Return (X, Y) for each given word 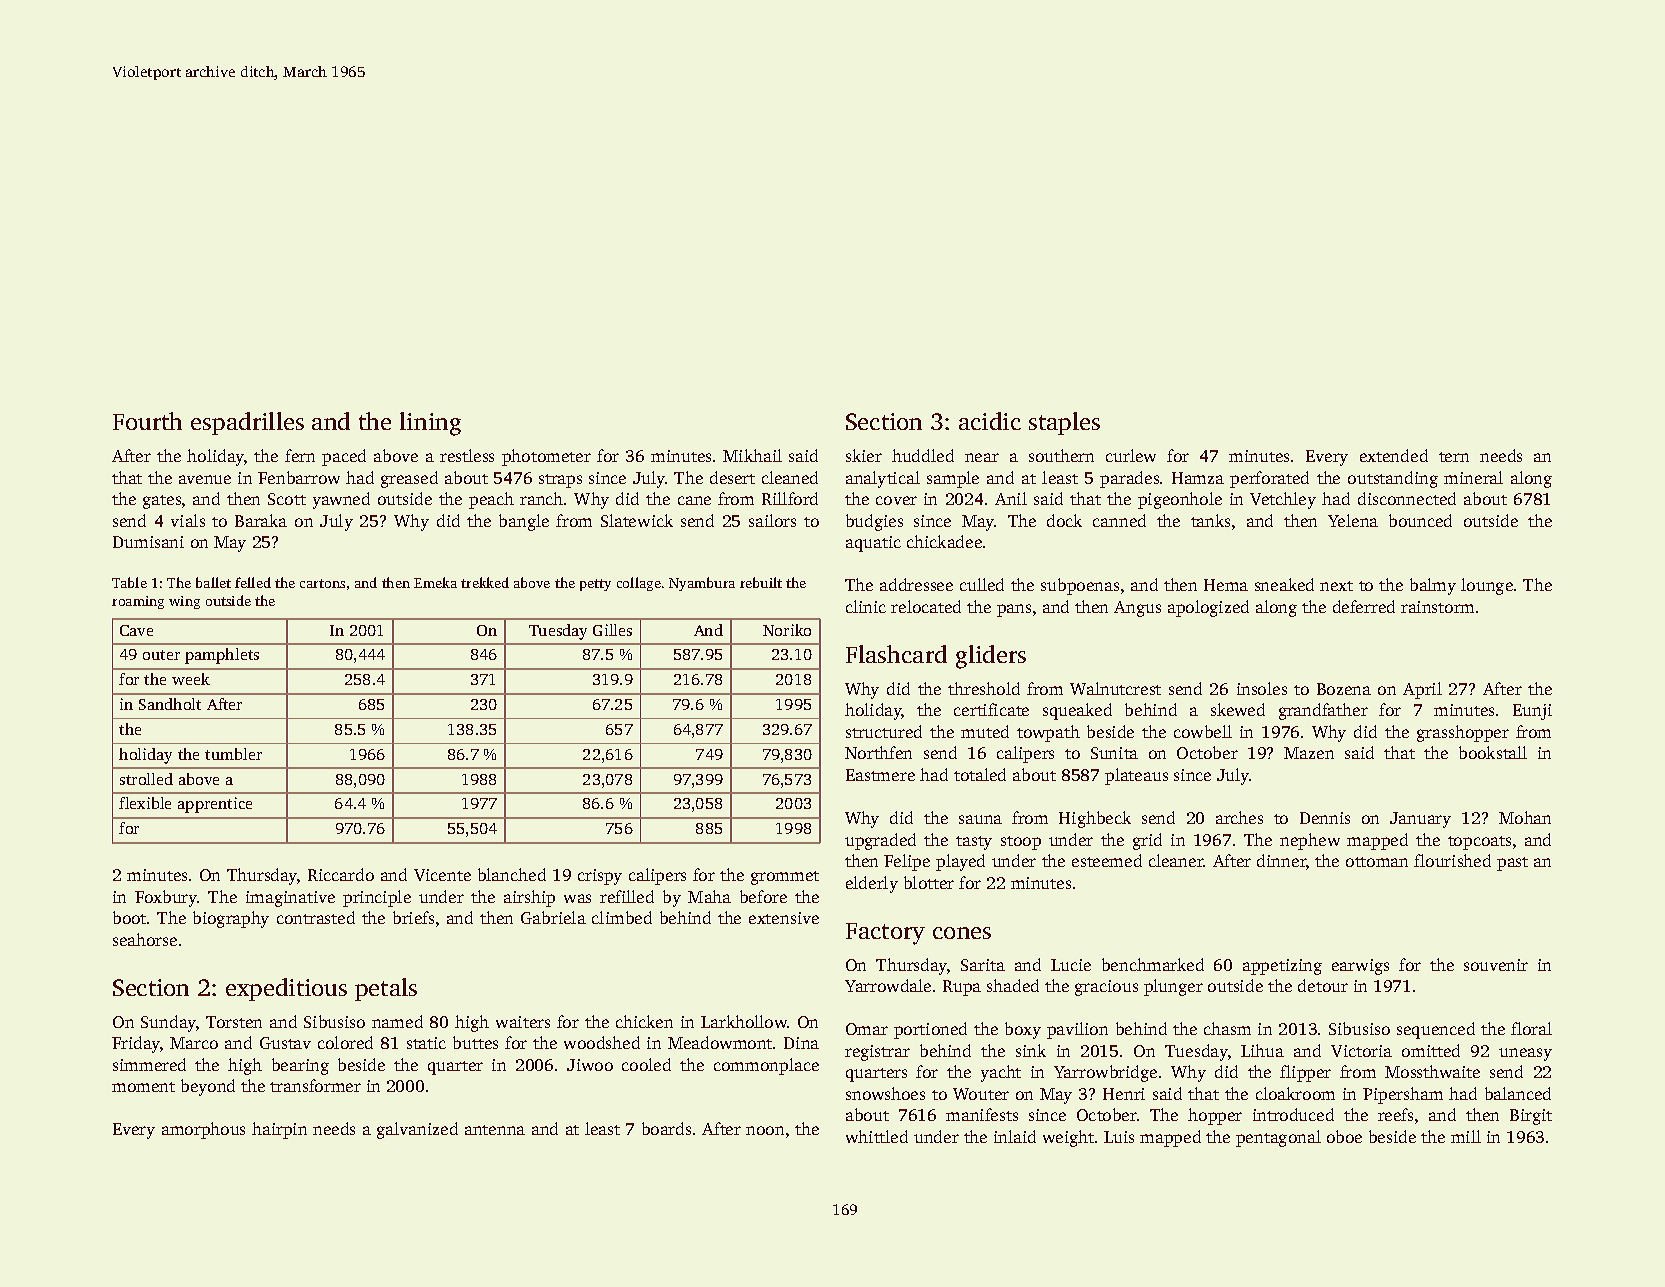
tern (1454, 457)
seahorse (145, 939)
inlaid (1015, 1136)
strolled (146, 779)
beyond (208, 1087)
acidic (990, 421)
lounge (1487, 586)
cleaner (1176, 860)
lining (430, 424)
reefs (1395, 1114)
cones (962, 933)
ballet (213, 582)
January (1420, 820)
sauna (980, 819)
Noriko (787, 630)
